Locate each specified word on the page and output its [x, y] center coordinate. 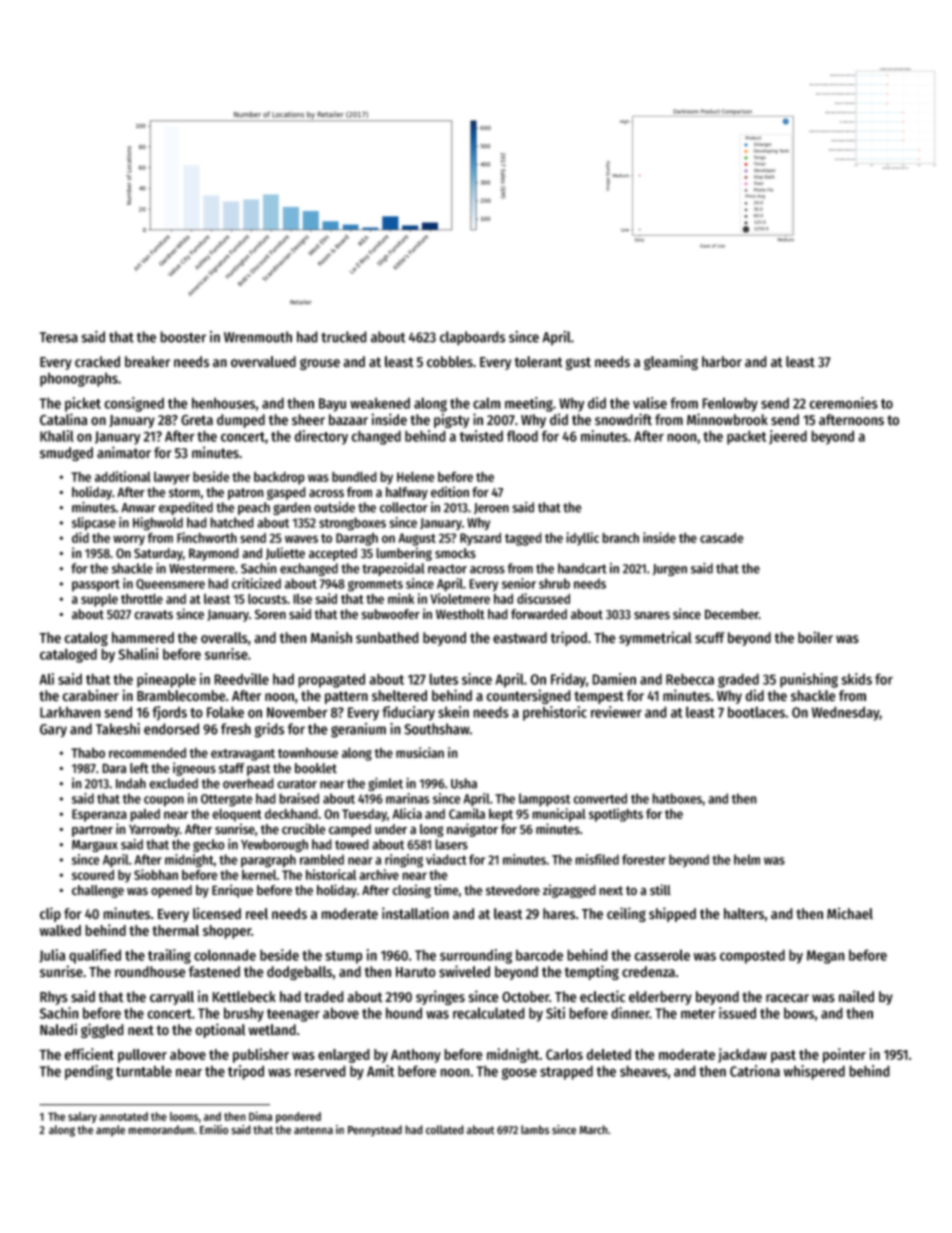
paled [145, 815]
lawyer [172, 478]
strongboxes [352, 524]
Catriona [755, 1071]
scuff [710, 638]
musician [420, 752]
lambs [535, 1129]
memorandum [161, 1130]
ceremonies [843, 403]
